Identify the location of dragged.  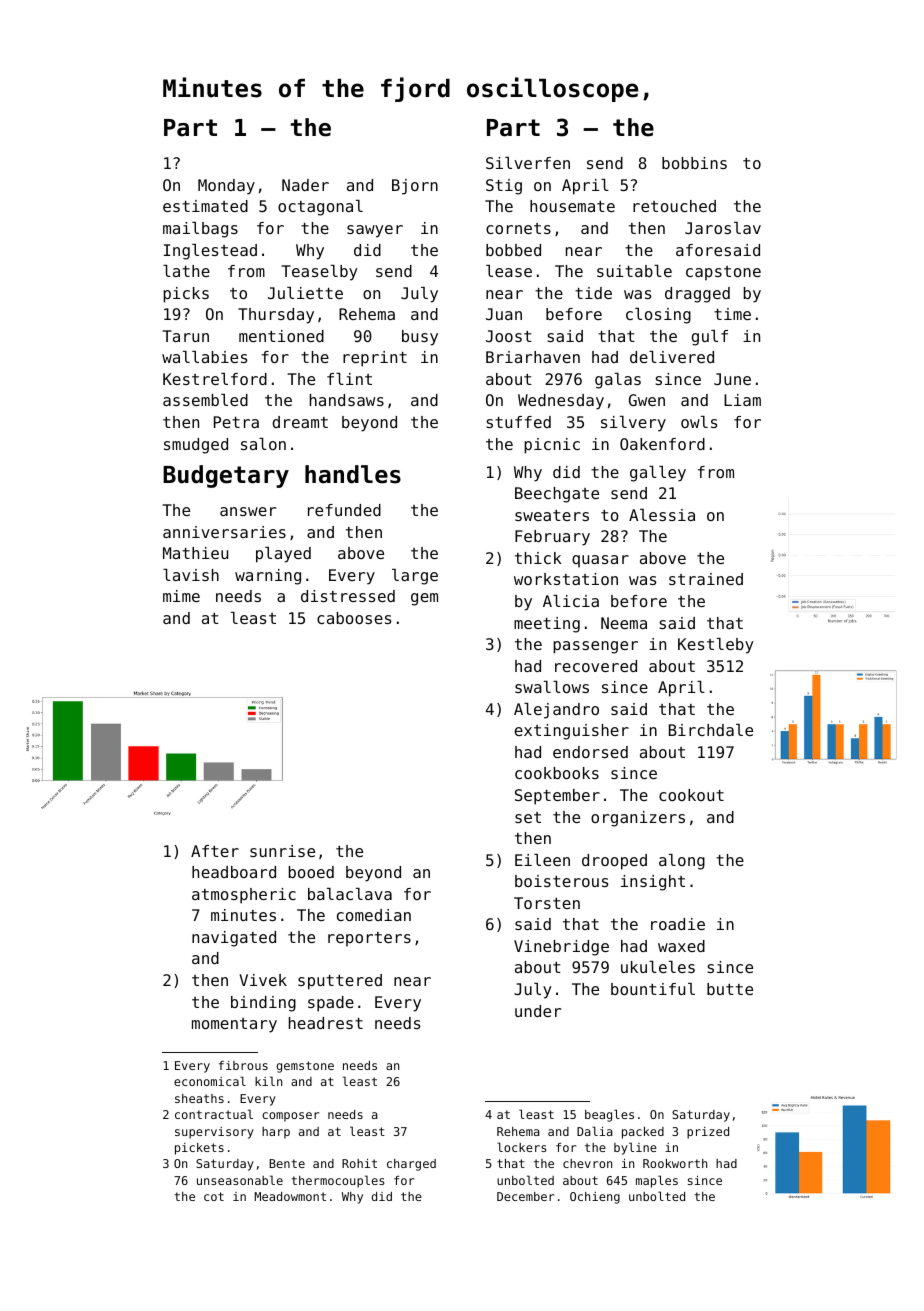
(697, 295).
